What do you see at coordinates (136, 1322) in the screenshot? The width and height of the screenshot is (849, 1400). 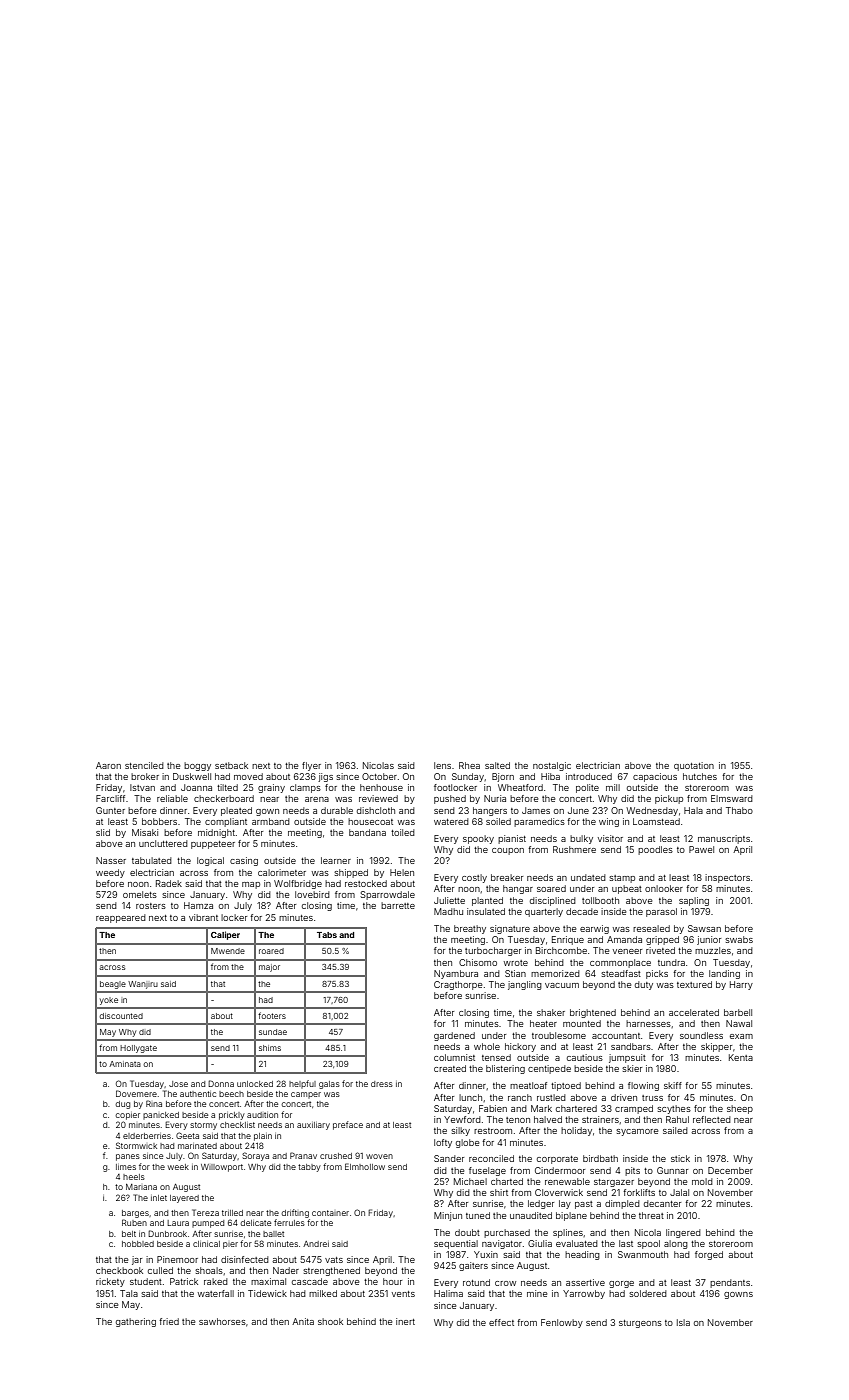 I see `gathering` at bounding box center [136, 1322].
